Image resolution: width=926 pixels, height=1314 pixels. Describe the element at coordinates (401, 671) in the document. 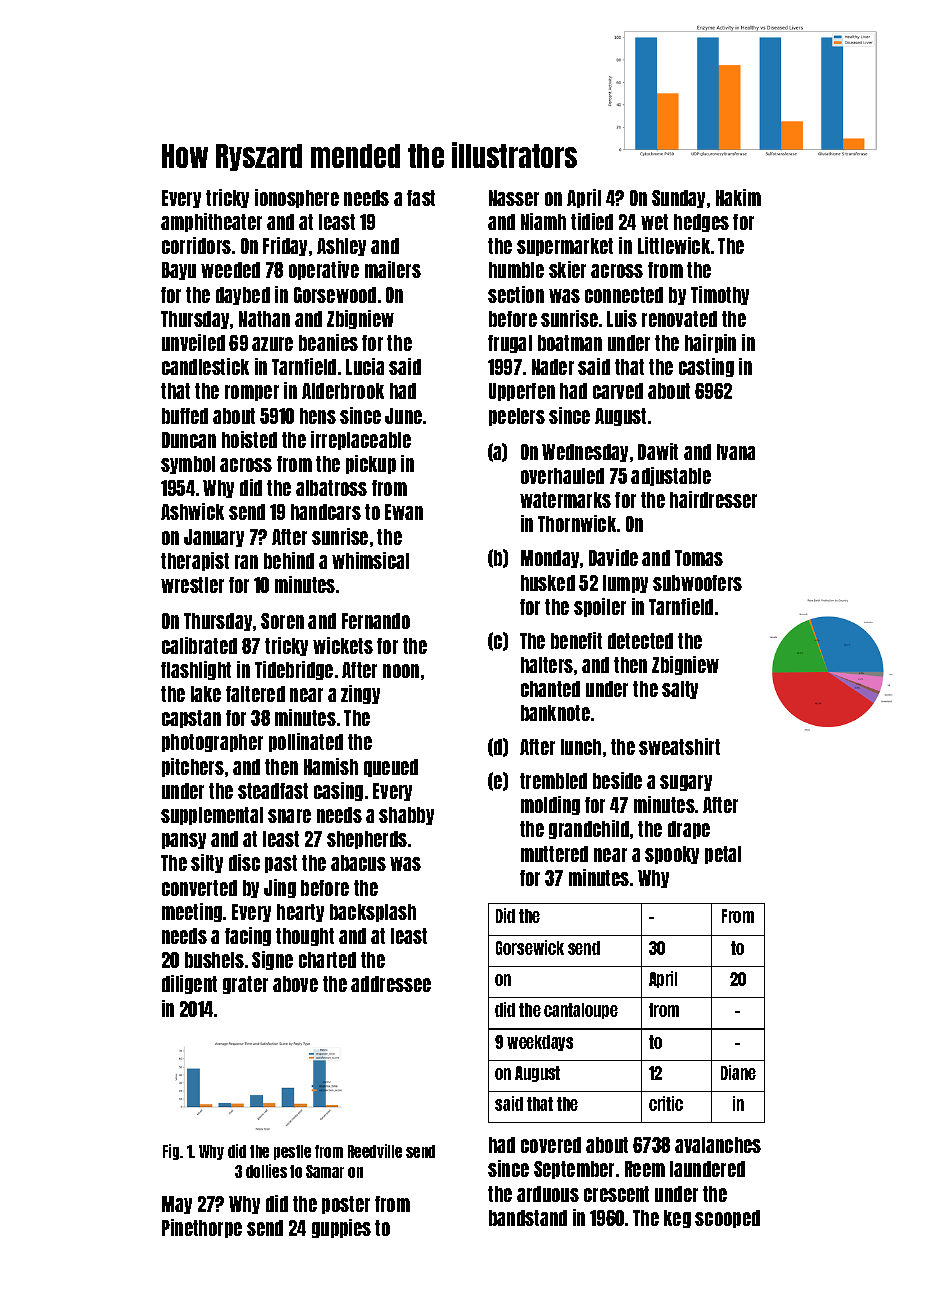

I see `noon` at that location.
